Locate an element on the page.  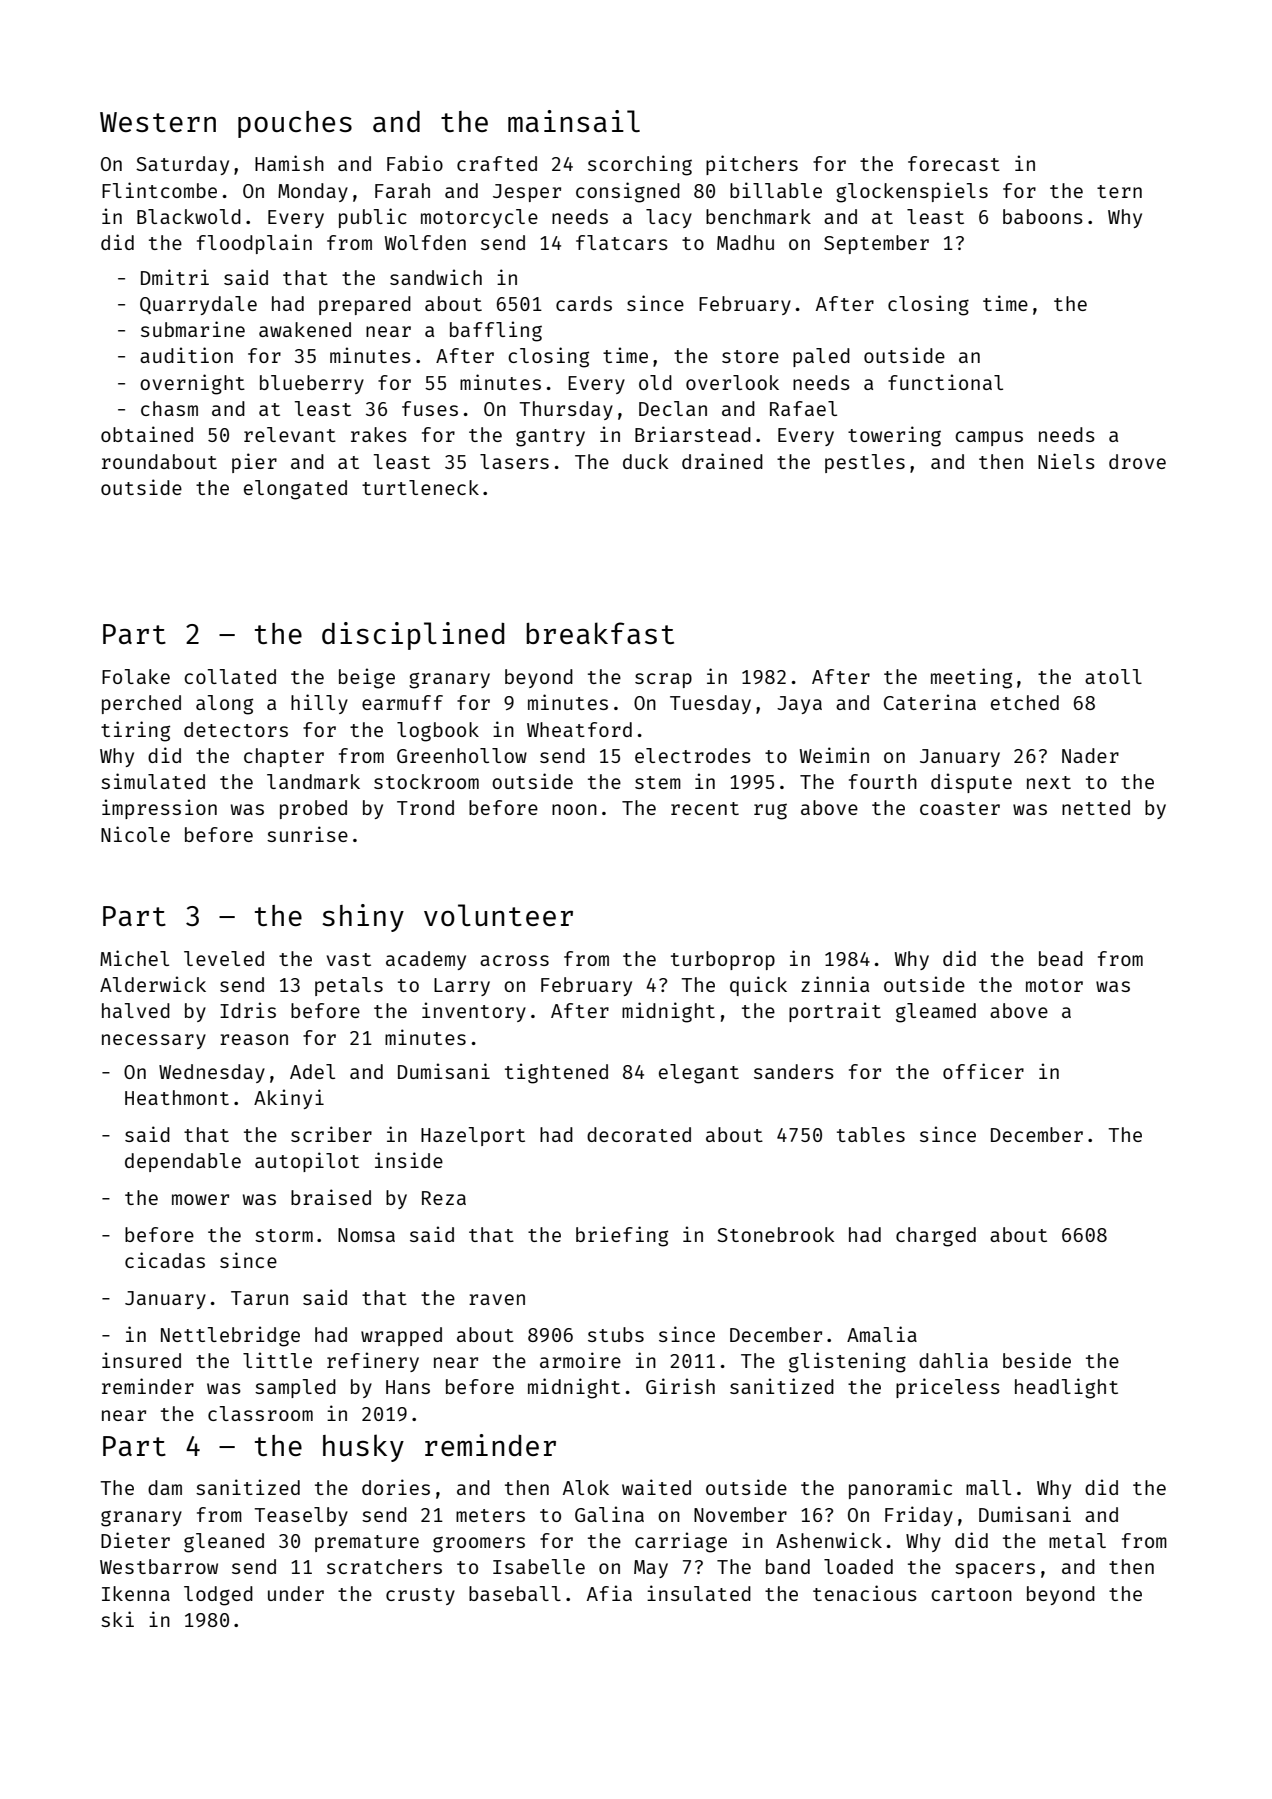
pouches is located at coordinates (295, 124).
